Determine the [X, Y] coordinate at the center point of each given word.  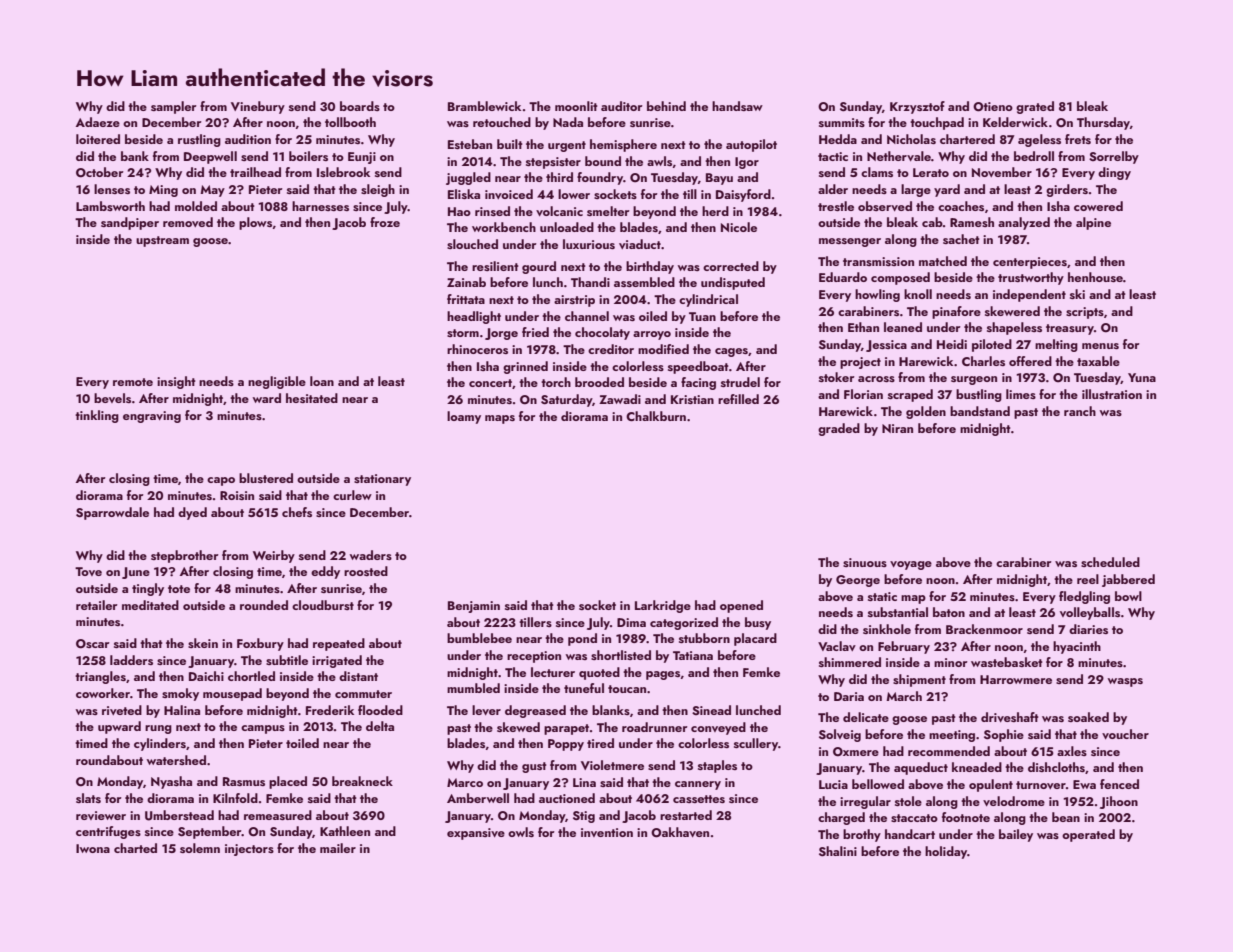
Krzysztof [917, 107]
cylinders [160, 744]
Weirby [274, 556]
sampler [174, 107]
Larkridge [663, 606]
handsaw [737, 106]
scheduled [1110, 562]
